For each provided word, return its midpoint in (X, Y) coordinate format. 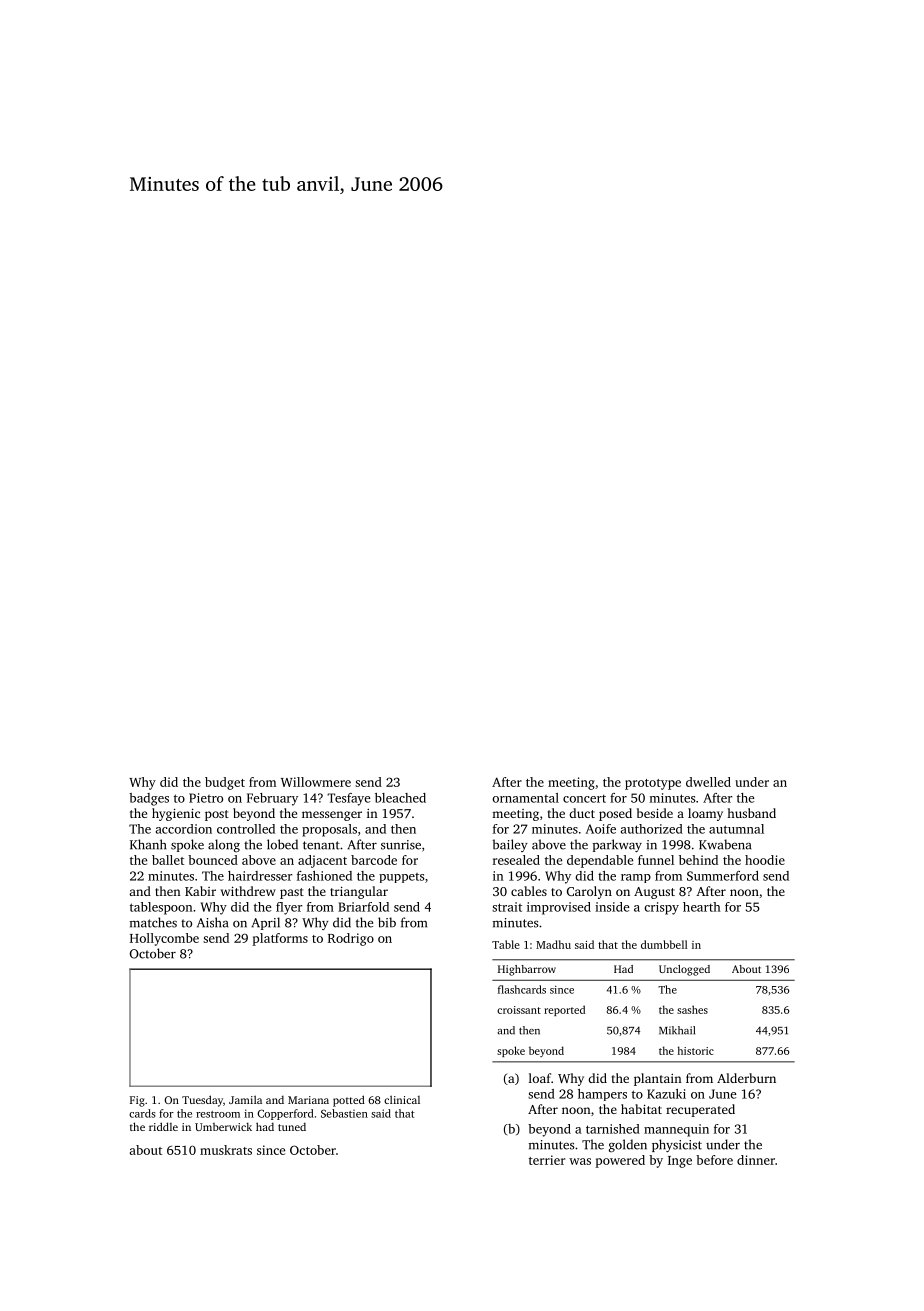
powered (620, 1161)
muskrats (226, 1150)
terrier (547, 1160)
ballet (168, 860)
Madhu (553, 944)
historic (696, 1050)
